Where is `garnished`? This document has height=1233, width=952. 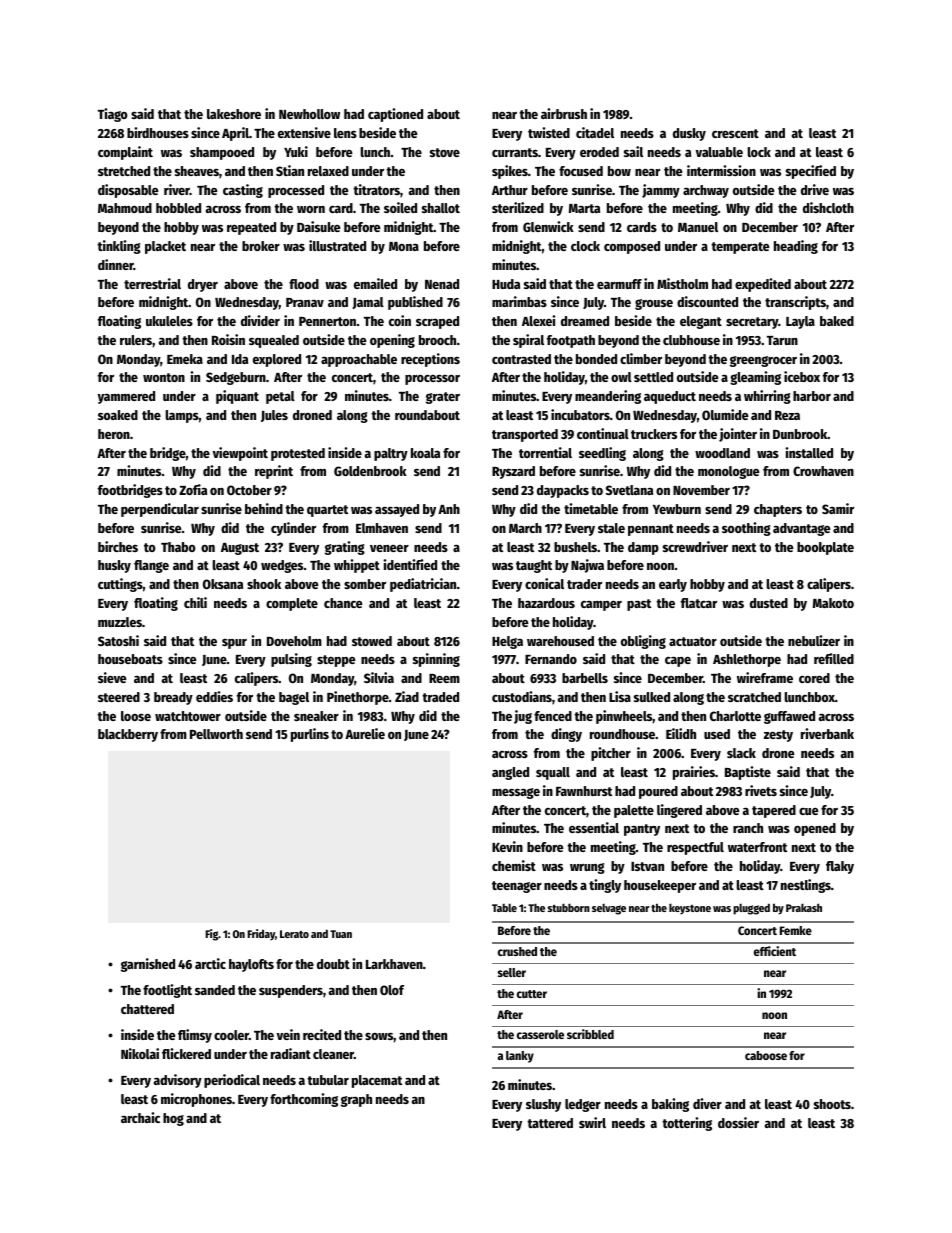 garnished is located at coordinates (148, 965).
